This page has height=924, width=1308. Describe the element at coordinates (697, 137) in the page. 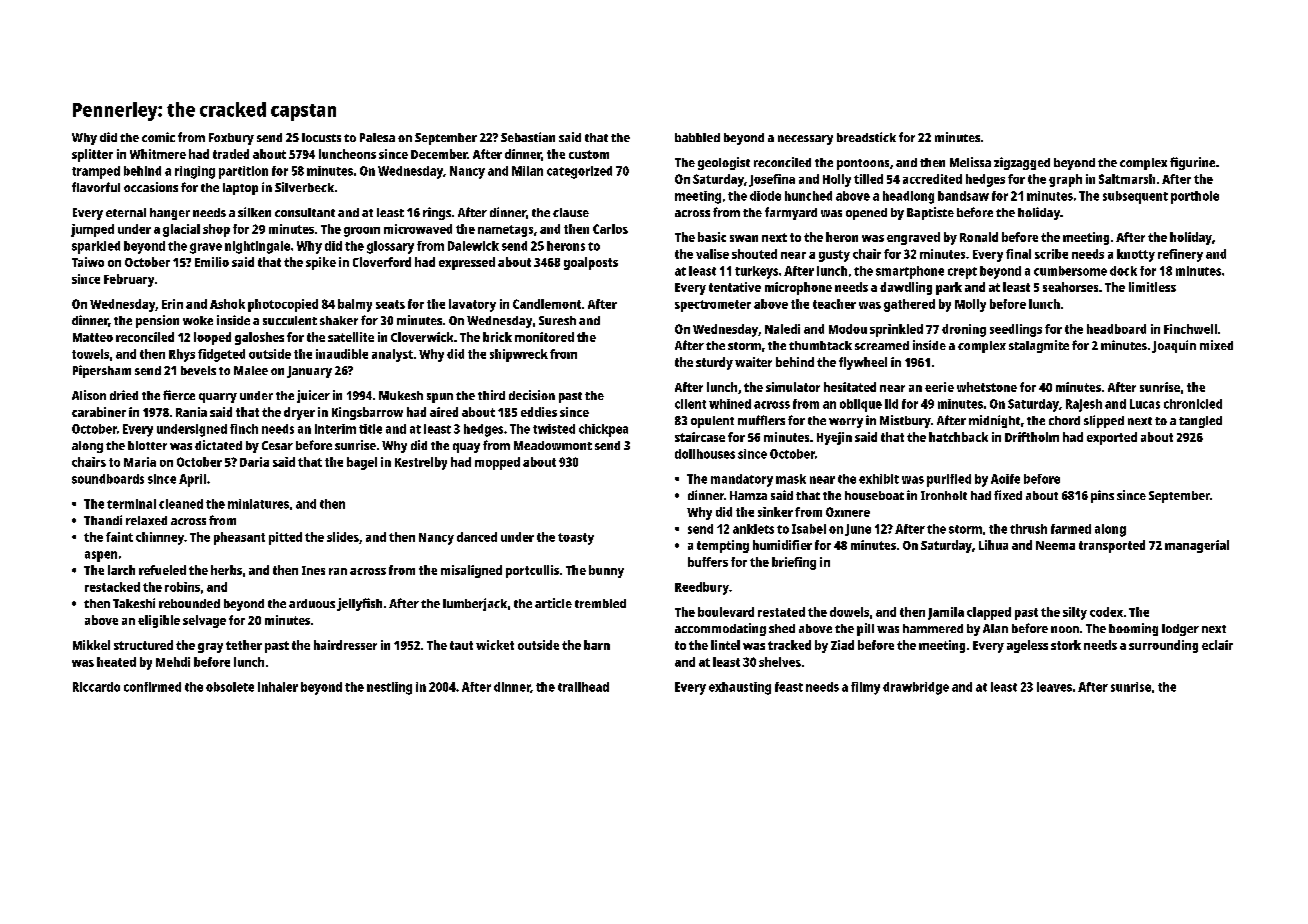

I see `babbled` at that location.
